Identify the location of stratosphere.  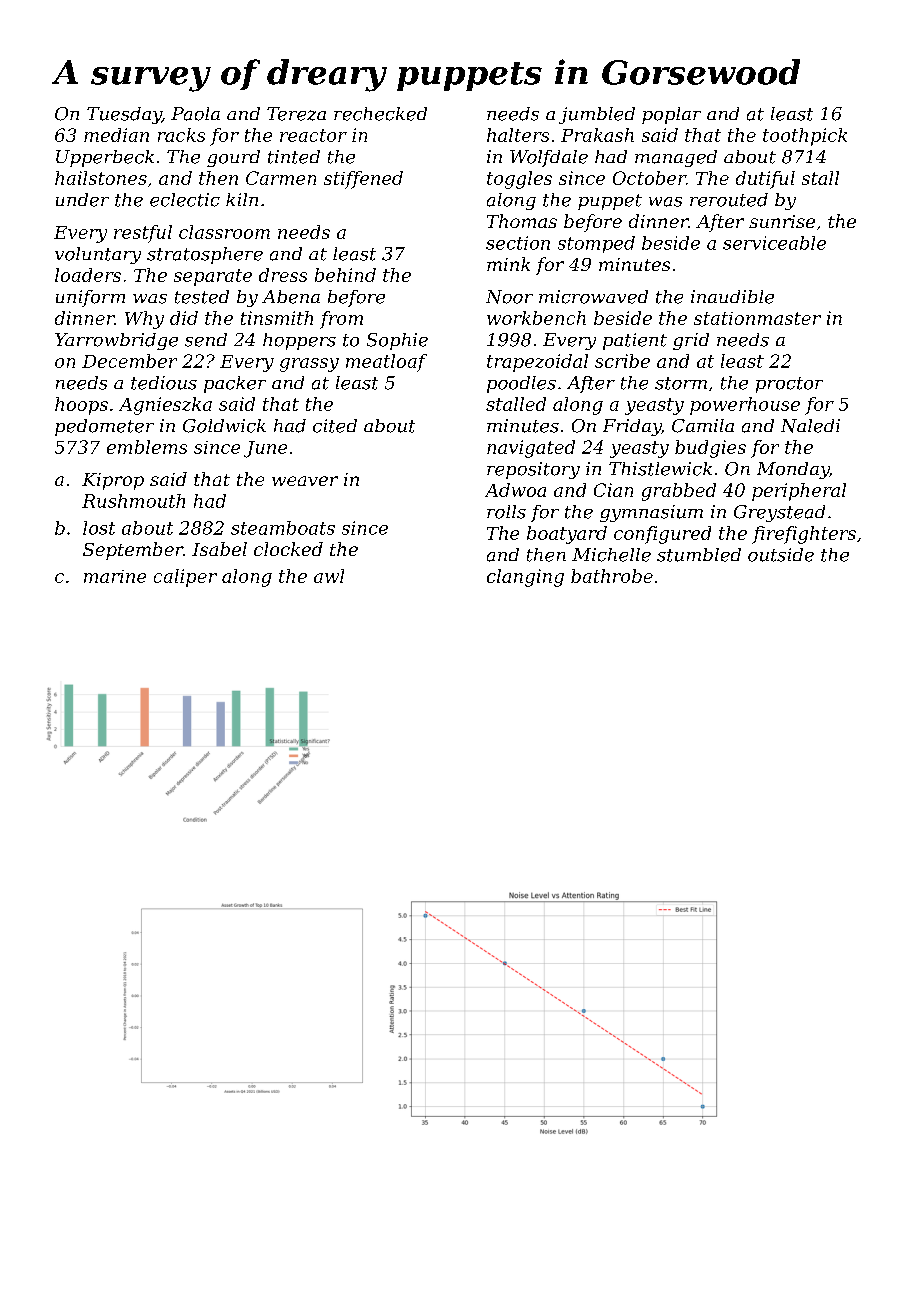
(205, 255).
